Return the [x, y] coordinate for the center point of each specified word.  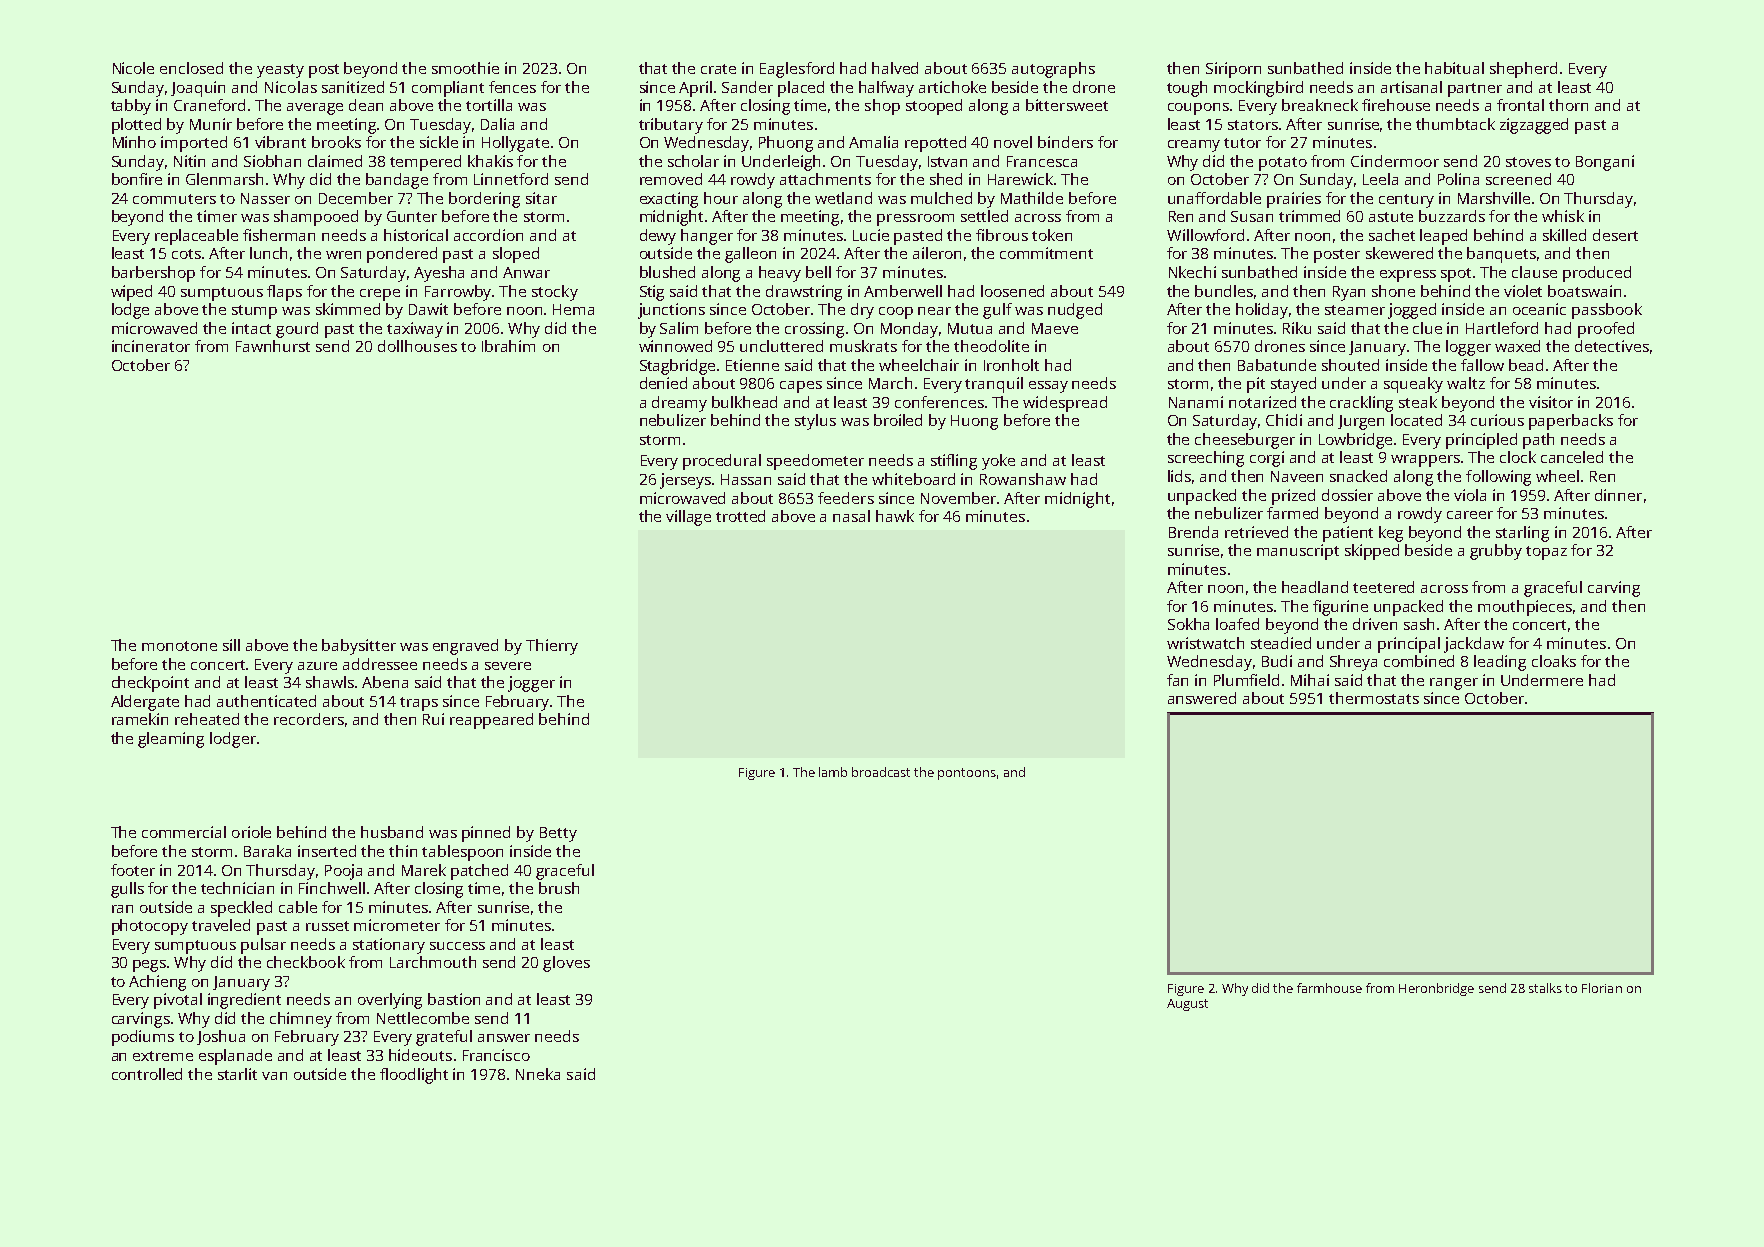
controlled [147, 1074]
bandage [397, 181]
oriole [251, 832]
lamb [833, 772]
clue [1427, 328]
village [688, 518]
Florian [1602, 988]
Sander [747, 87]
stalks [1545, 988]
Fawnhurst [273, 346]
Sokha [1188, 624]
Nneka [538, 1074]
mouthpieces [1525, 608]
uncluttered [781, 346]
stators [1253, 125]
